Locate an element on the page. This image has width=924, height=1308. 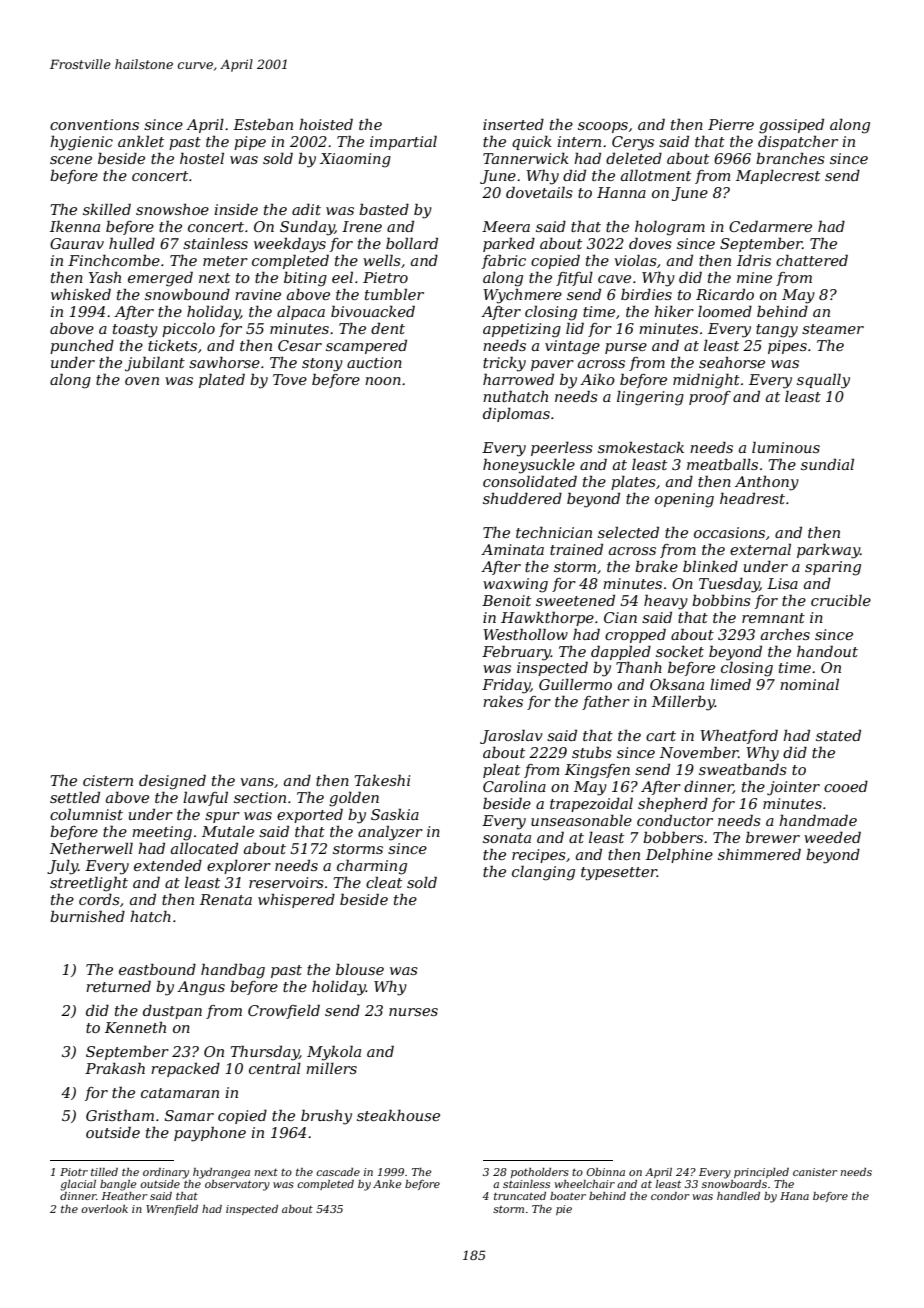
cords is located at coordinates (99, 899).
